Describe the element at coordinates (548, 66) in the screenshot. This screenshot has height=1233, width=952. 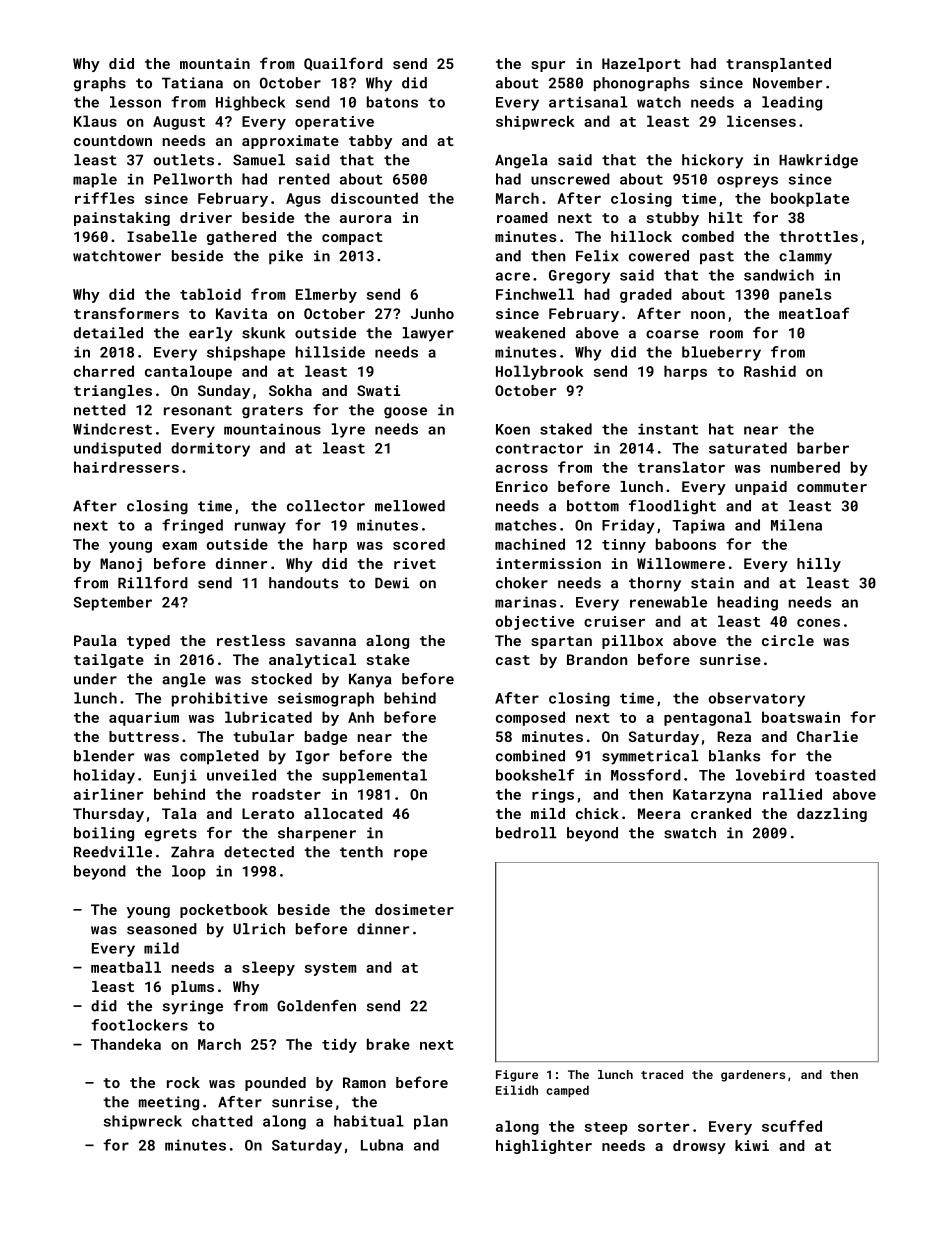
I see `spur` at that location.
